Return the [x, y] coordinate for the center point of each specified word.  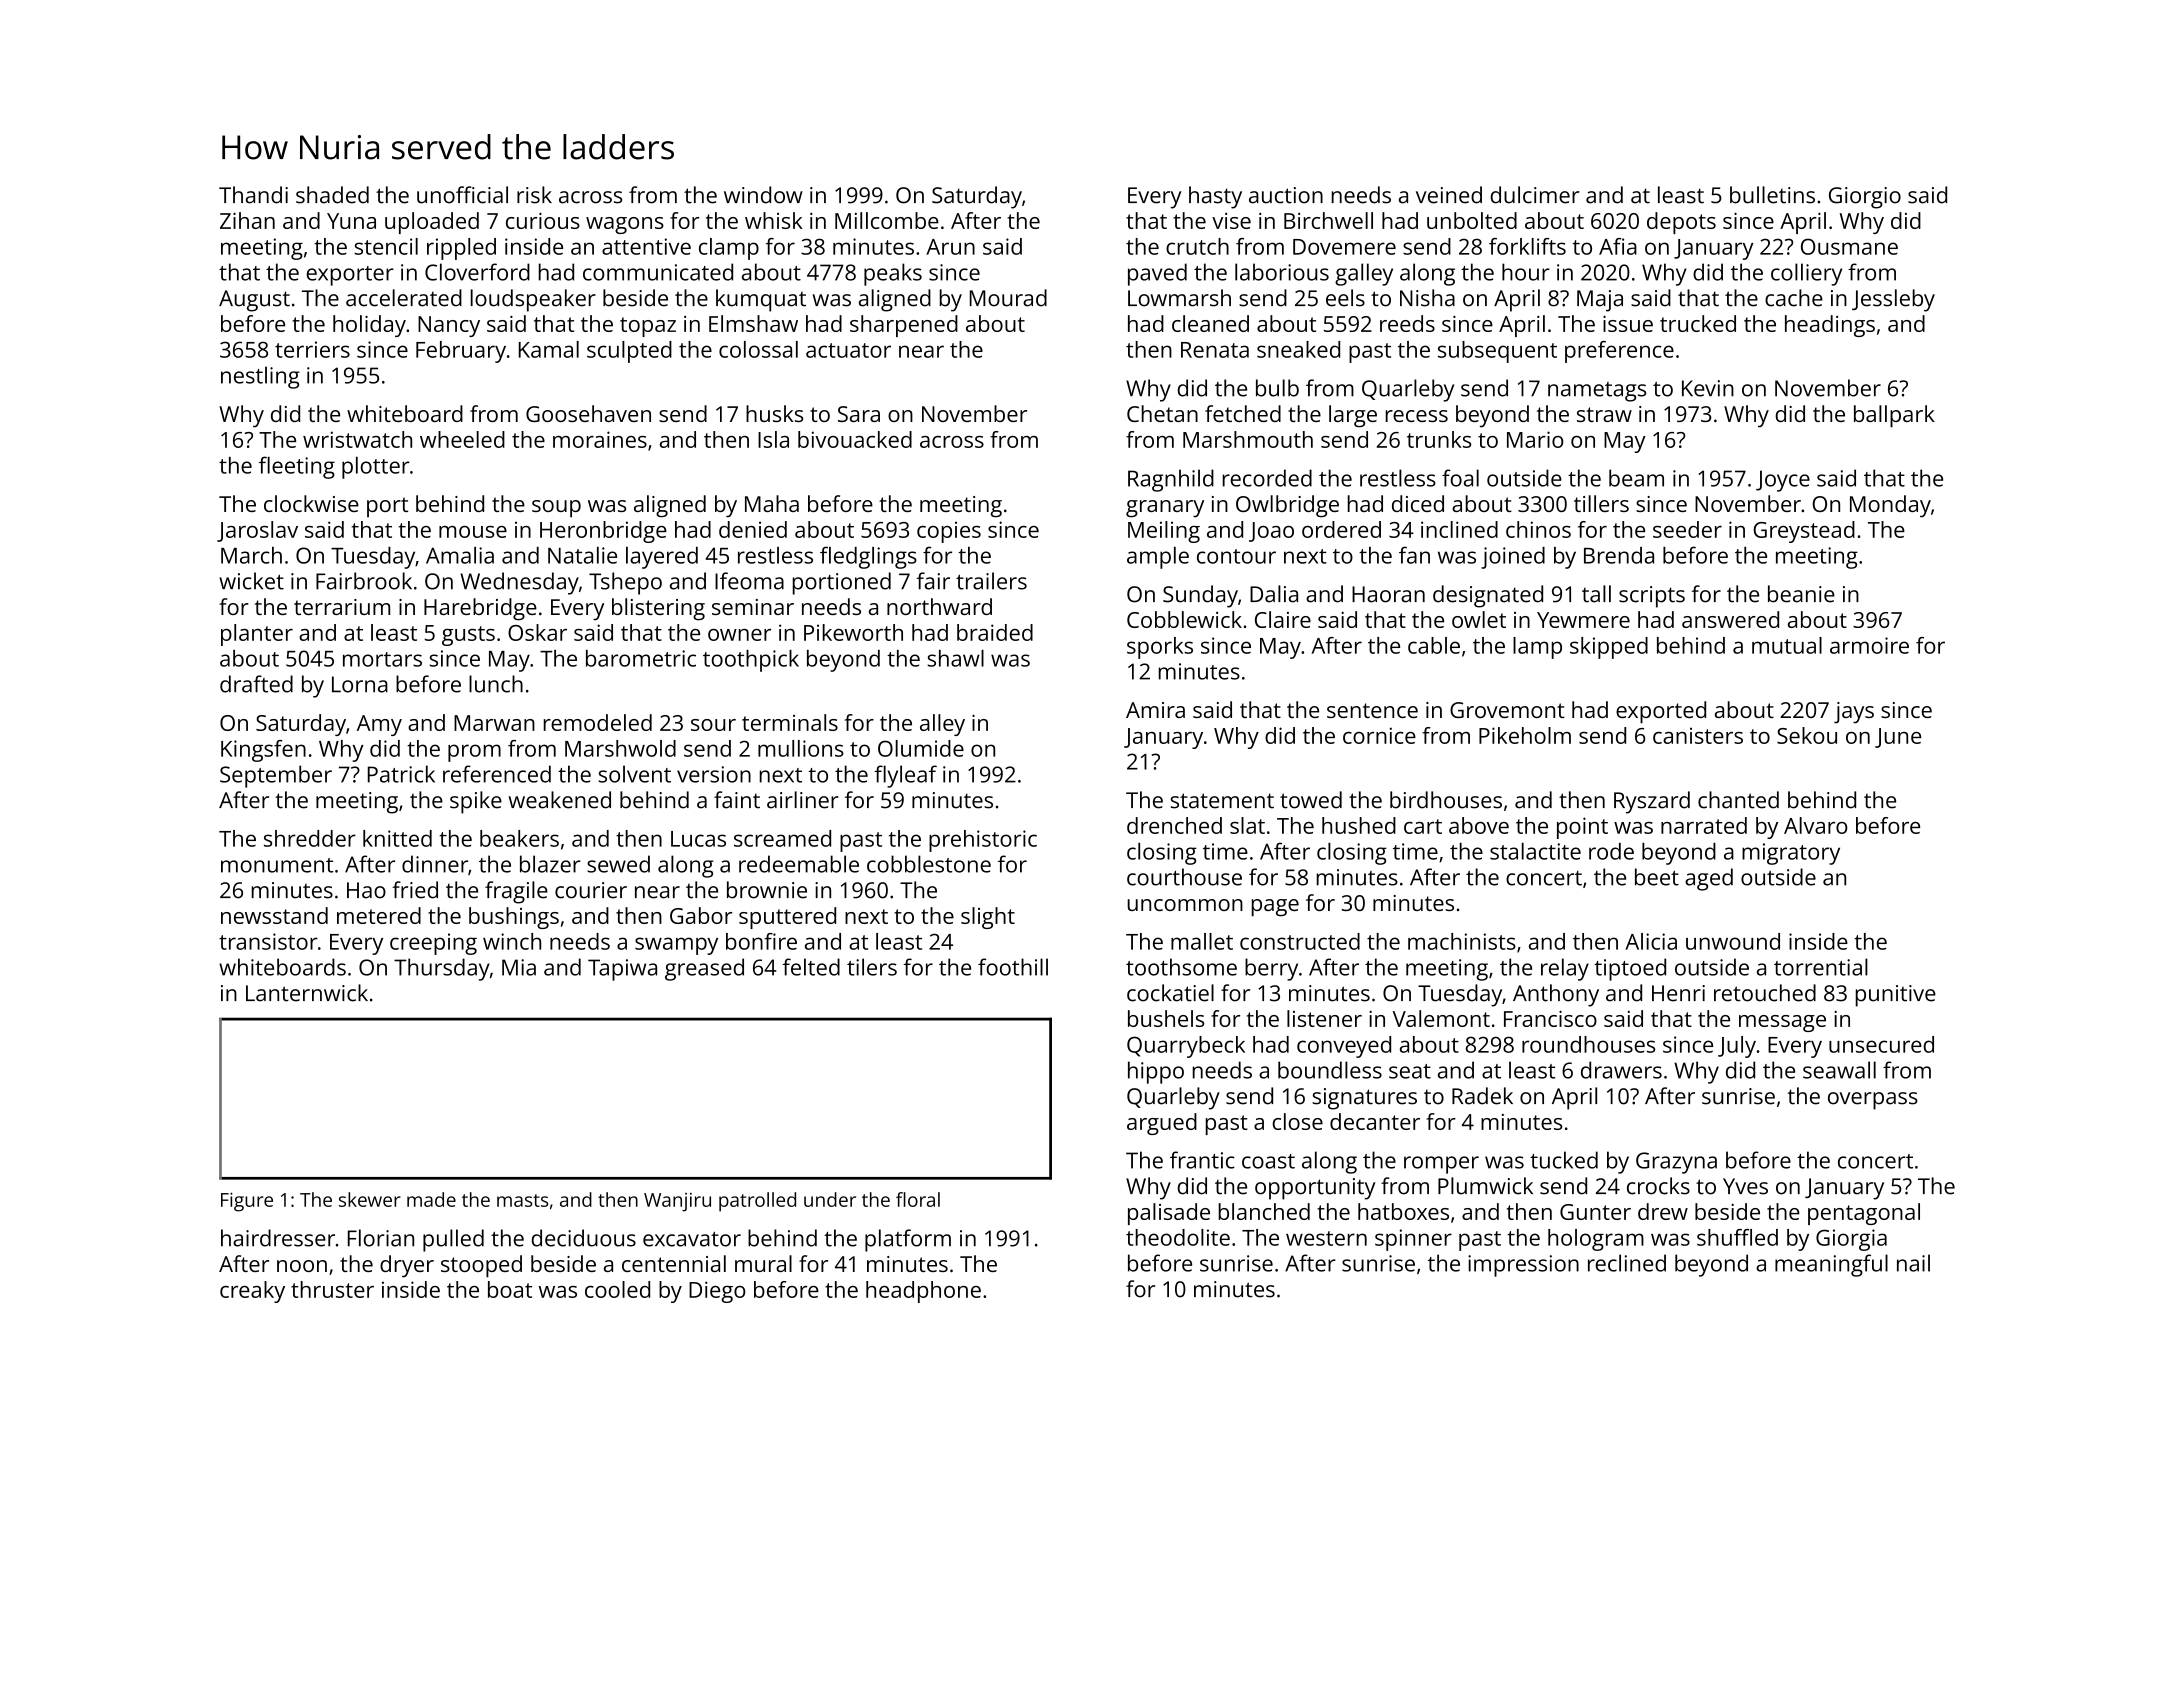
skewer [370, 1199]
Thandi [253, 195]
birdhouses [1446, 800]
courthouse [1184, 877]
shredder [310, 838]
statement [1222, 801]
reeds [1407, 323]
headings [1830, 326]
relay [1565, 969]
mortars [382, 659]
